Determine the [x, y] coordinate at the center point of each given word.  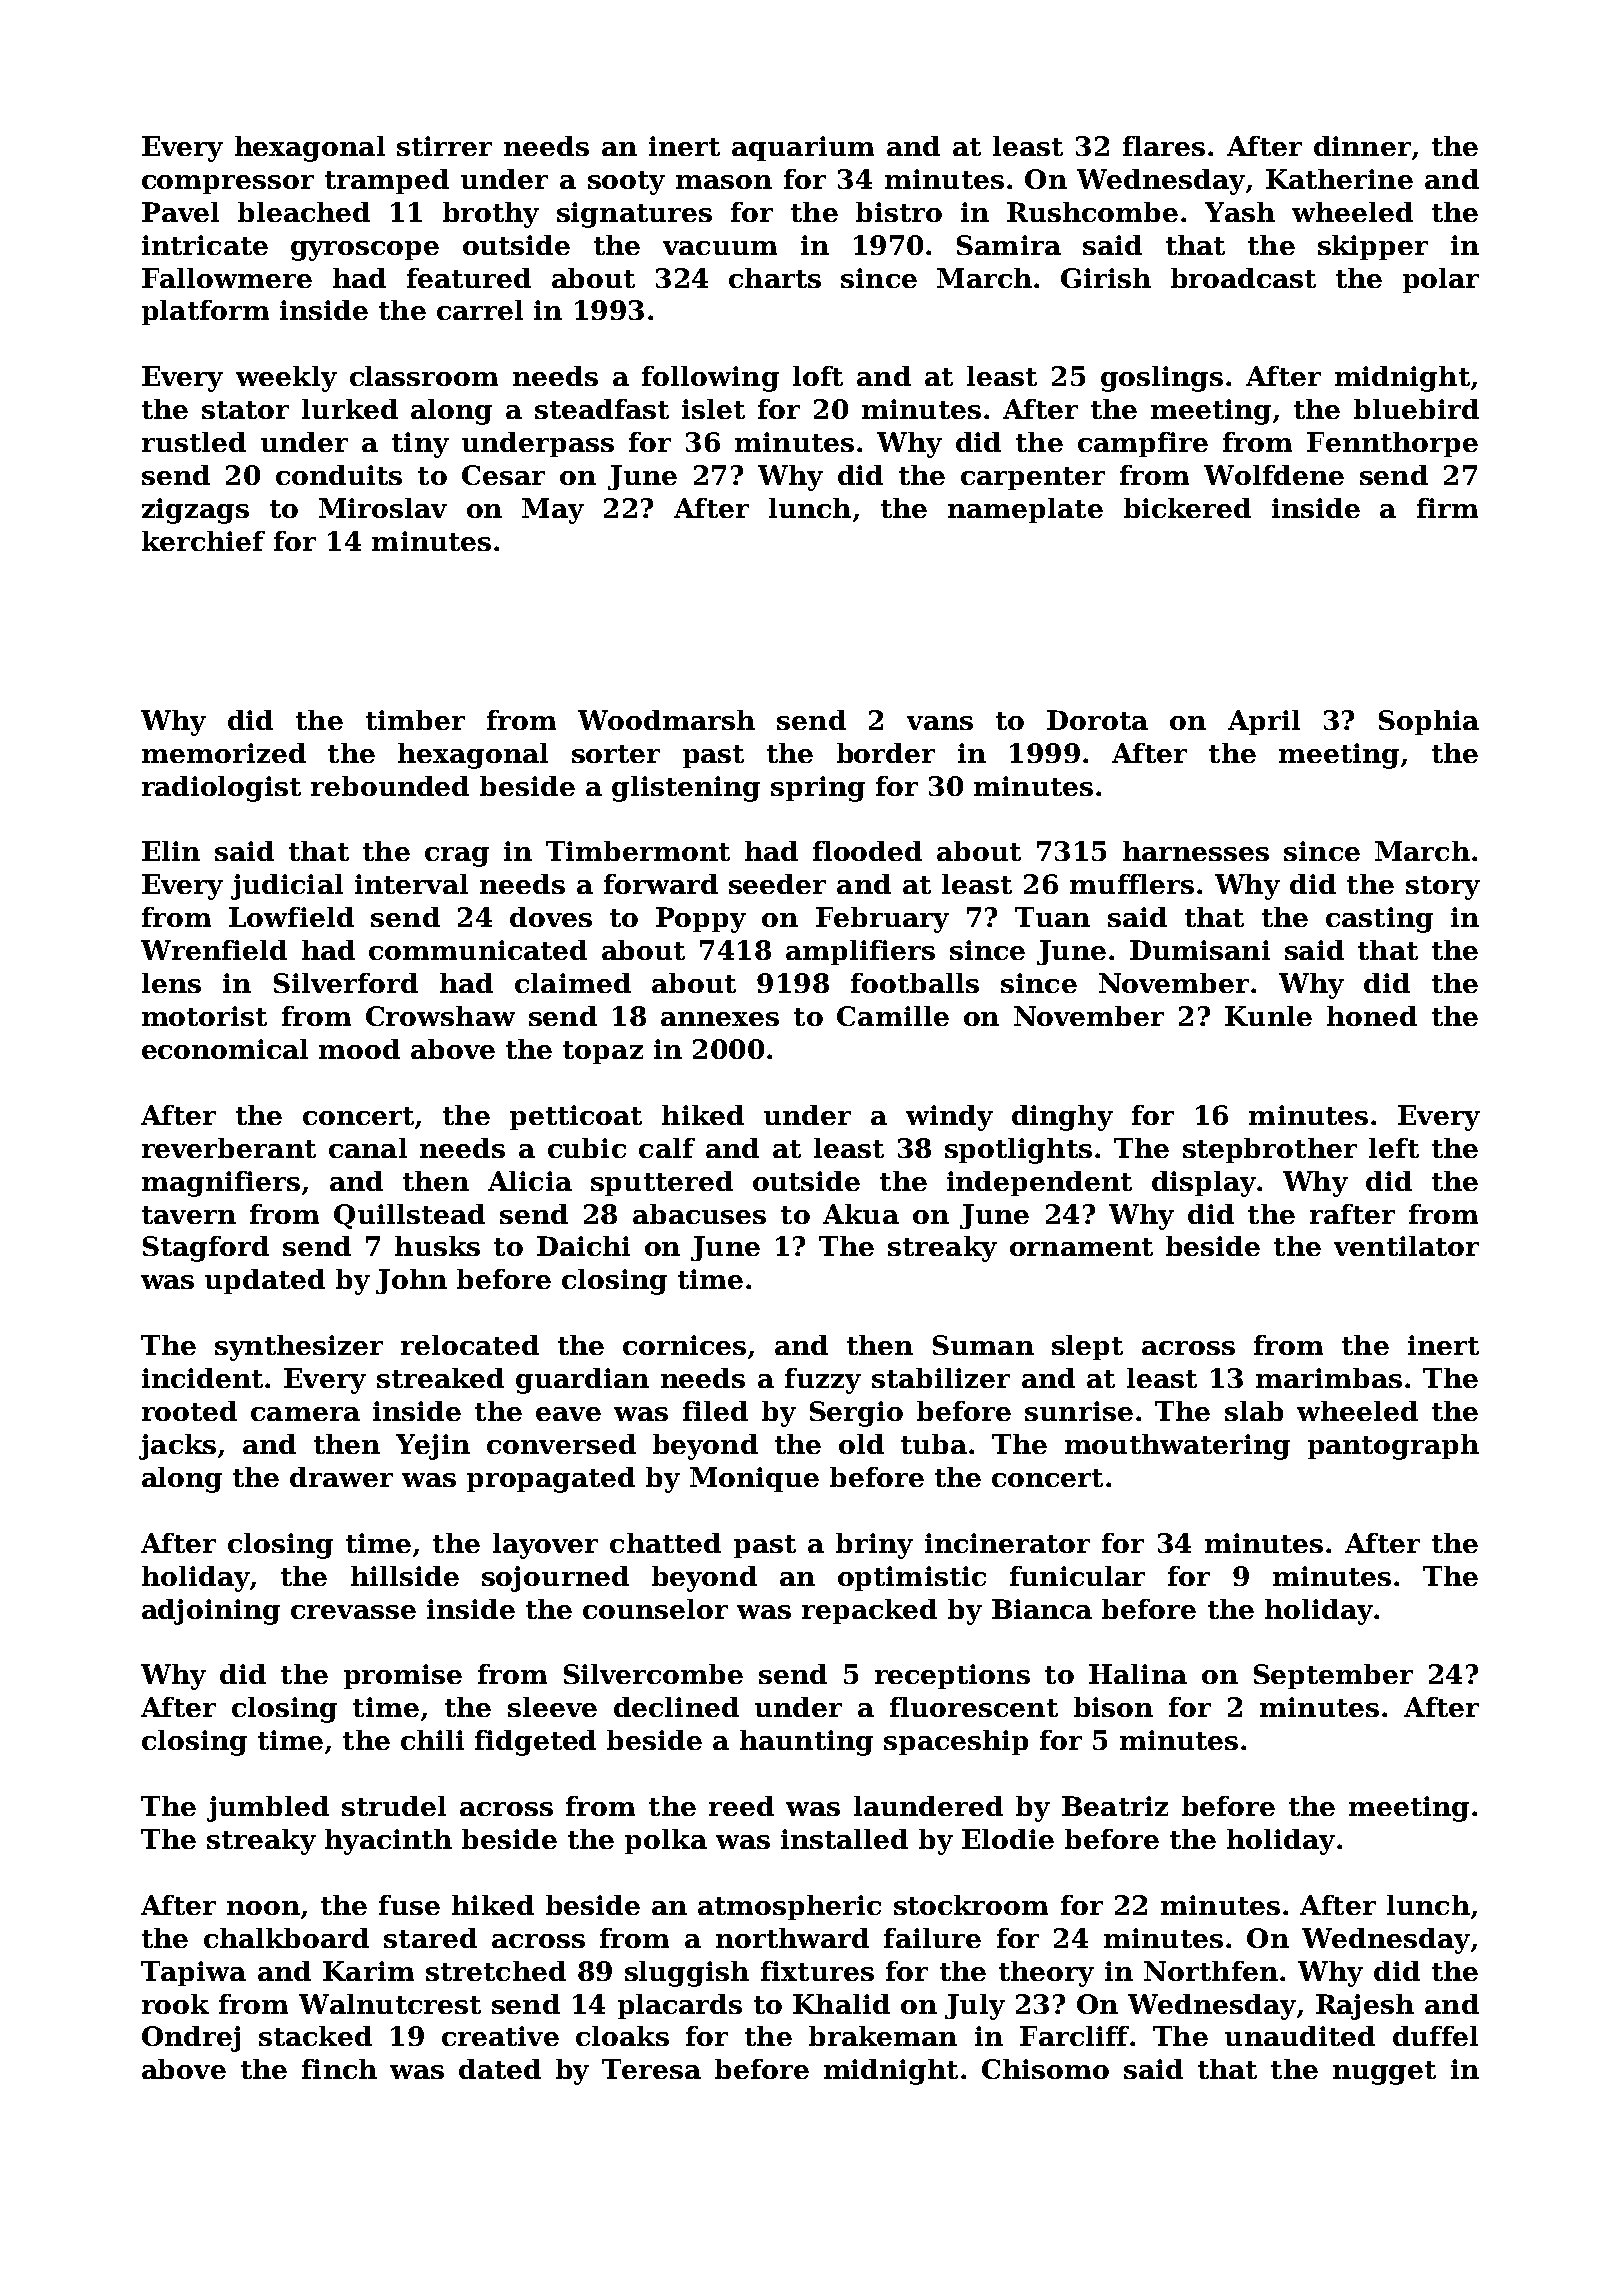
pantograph [1393, 1447]
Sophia [1429, 722]
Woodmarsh [666, 720]
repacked [869, 1611]
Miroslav [383, 508]
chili [432, 1740]
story [1443, 888]
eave [568, 1414]
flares [1164, 146]
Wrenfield [214, 950]
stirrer [444, 146]
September [1333, 1676]
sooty [626, 183]
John [411, 1281]
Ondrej [191, 2039]
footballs [915, 983]
